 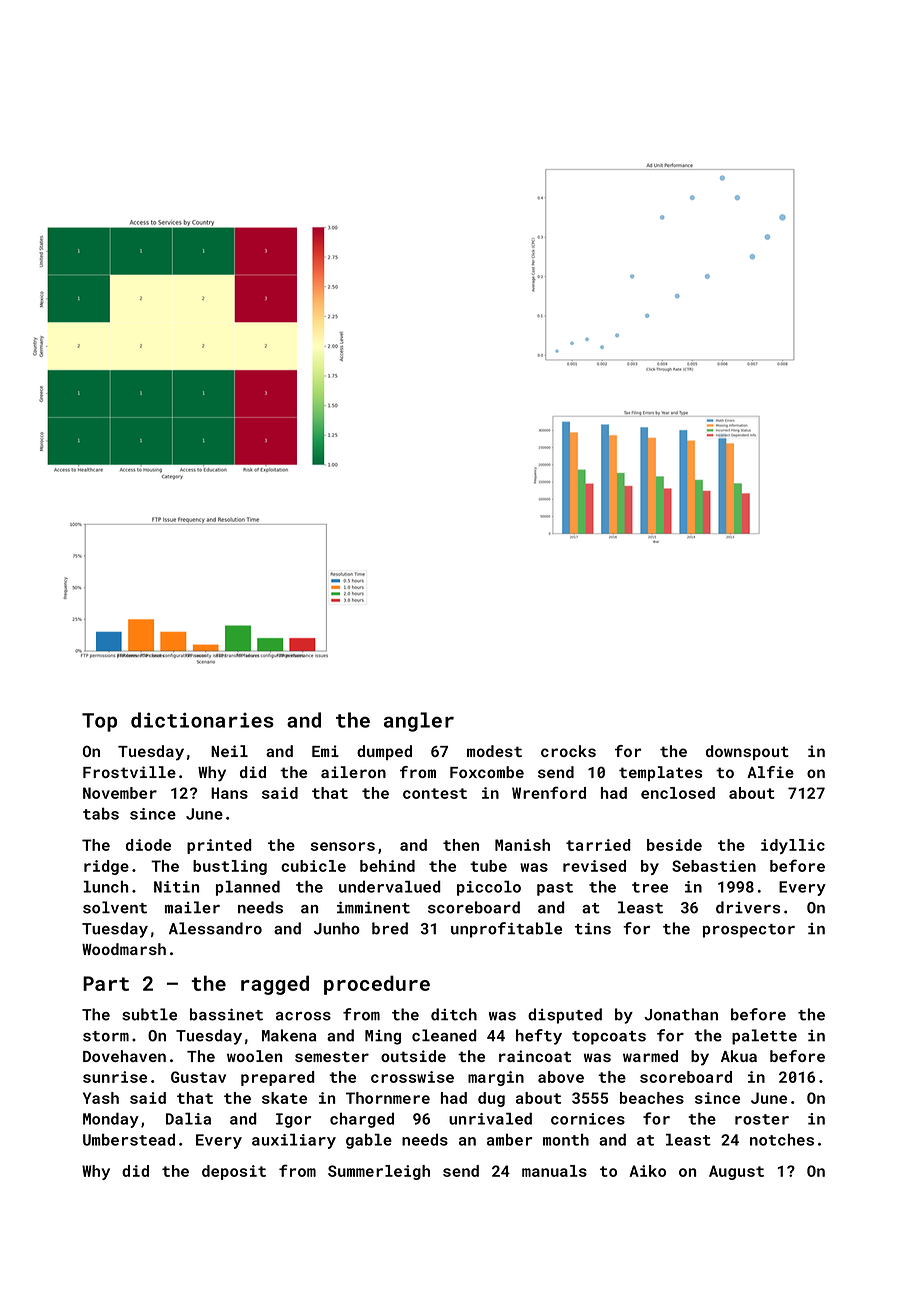 I want to click on Alfie, so click(x=770, y=772).
